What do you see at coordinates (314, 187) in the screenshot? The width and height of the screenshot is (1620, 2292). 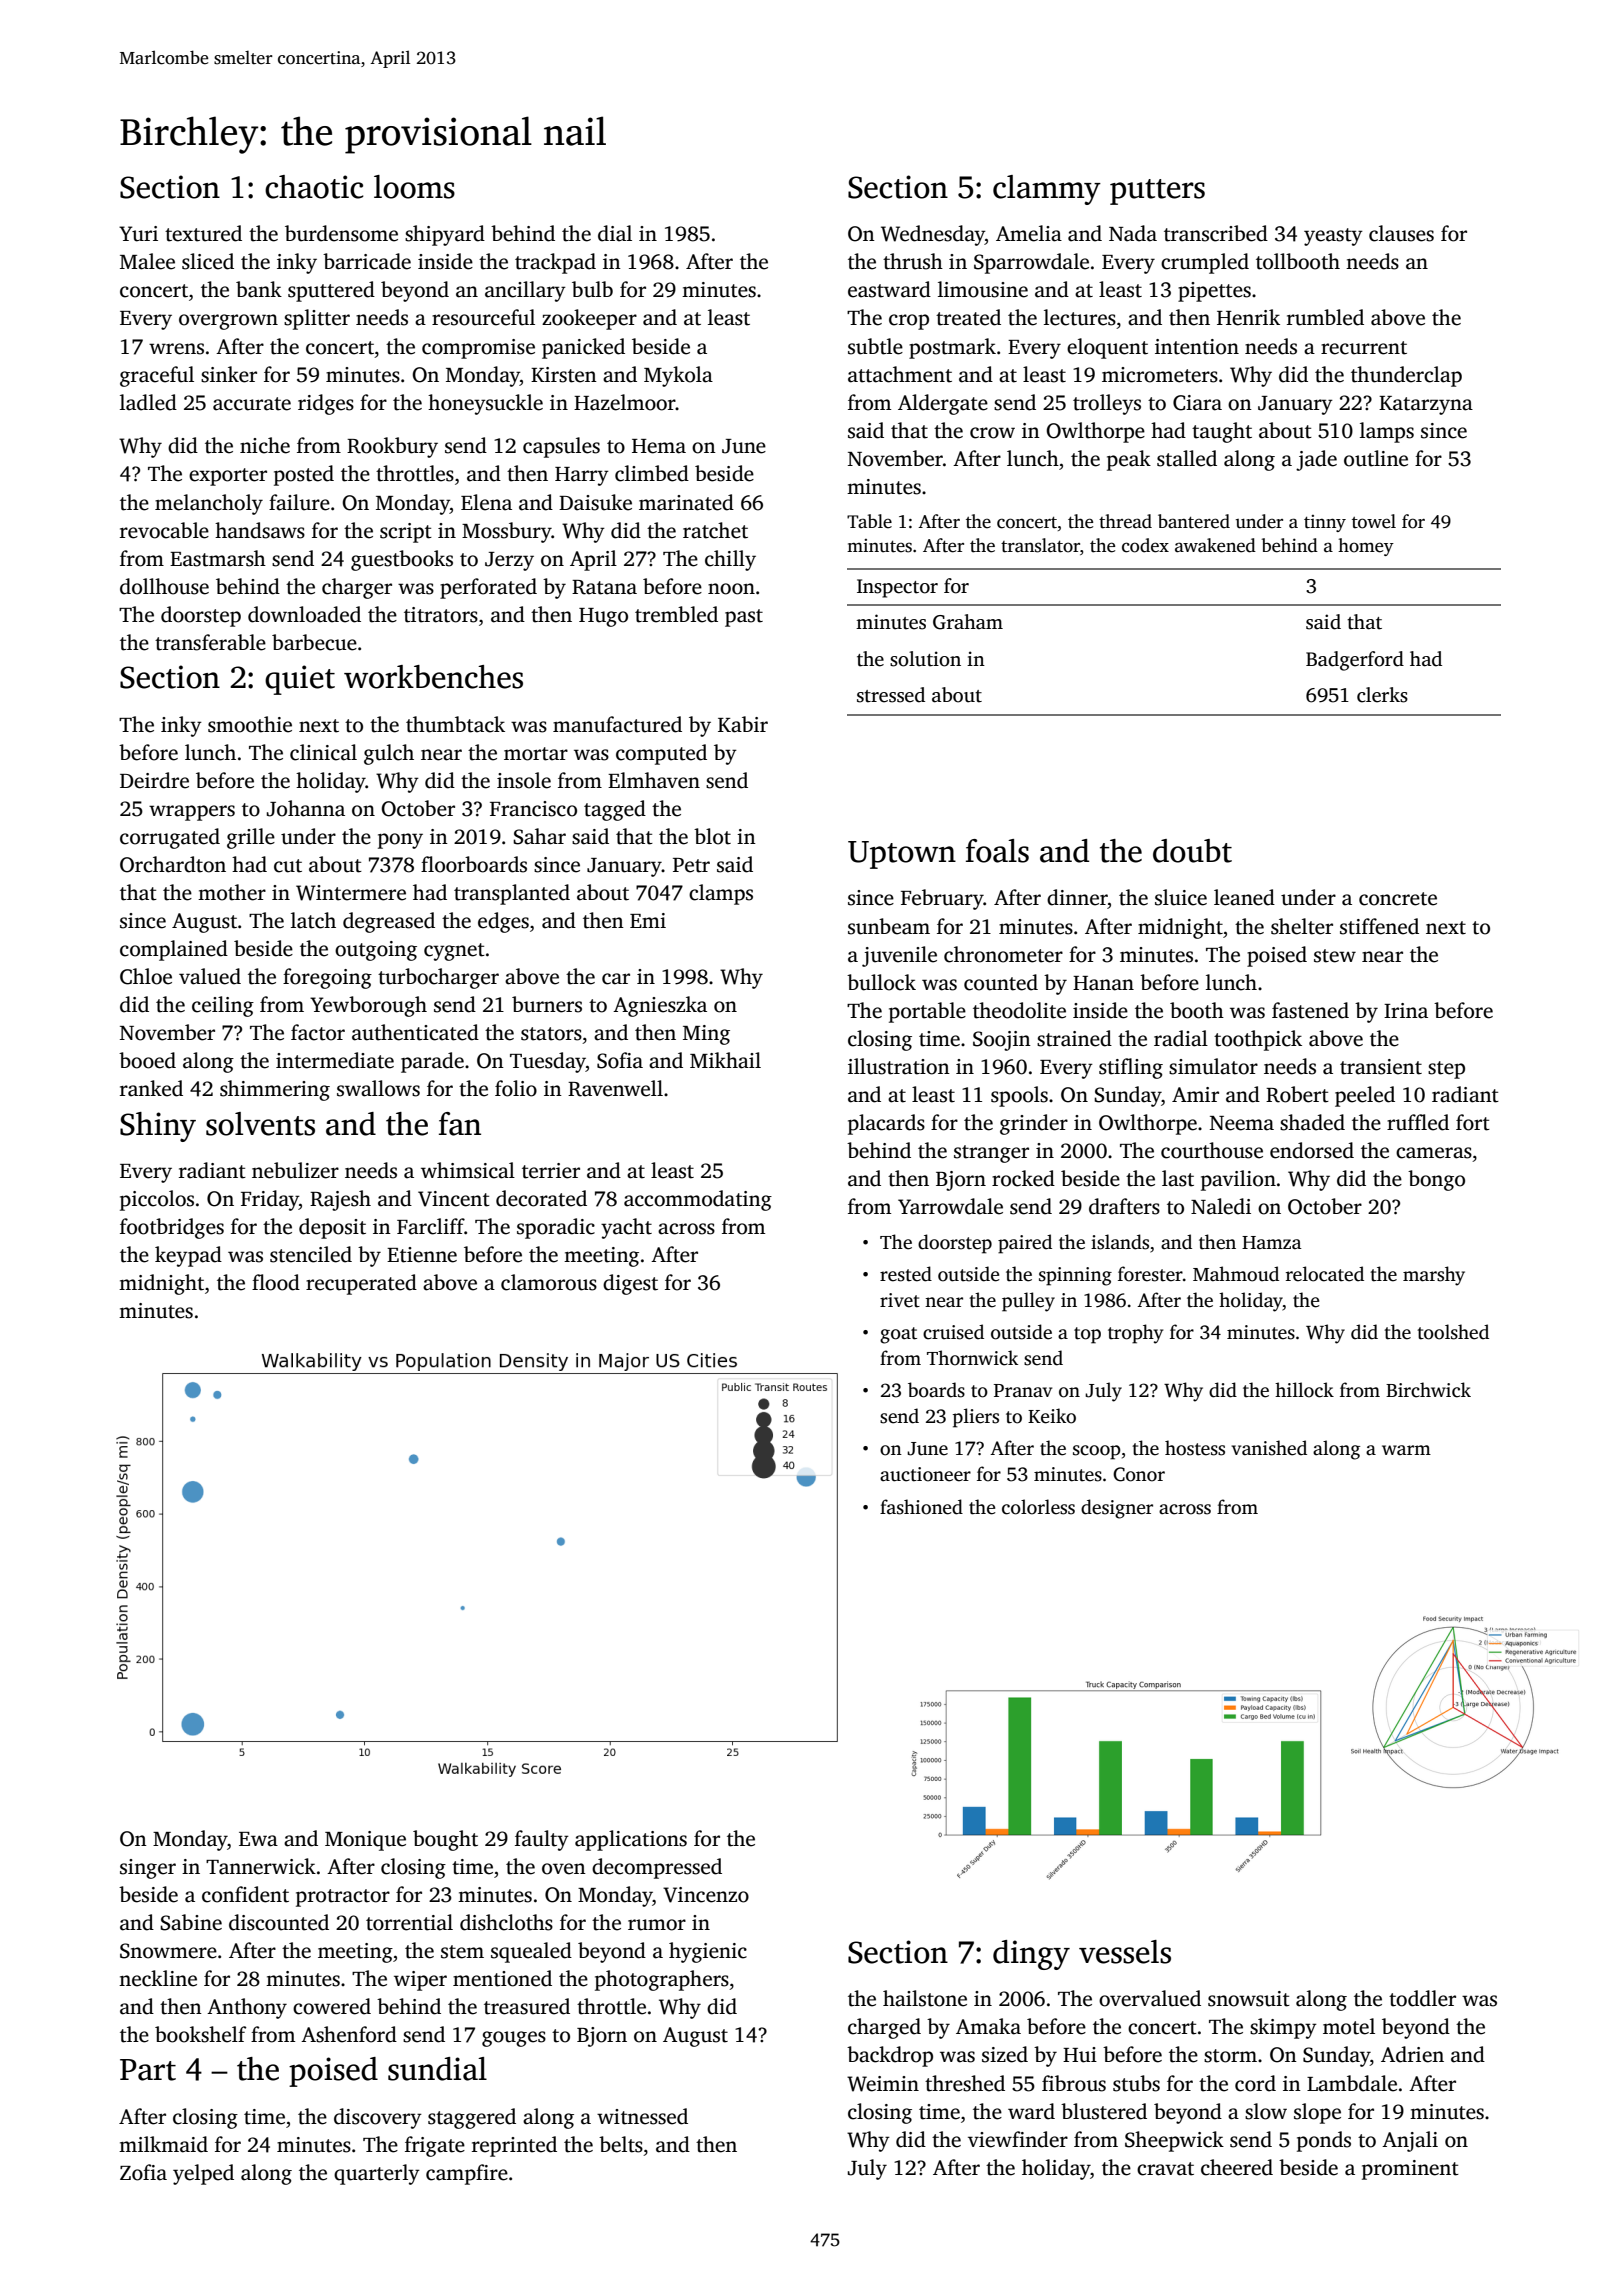 I see `chaotic` at bounding box center [314, 187].
